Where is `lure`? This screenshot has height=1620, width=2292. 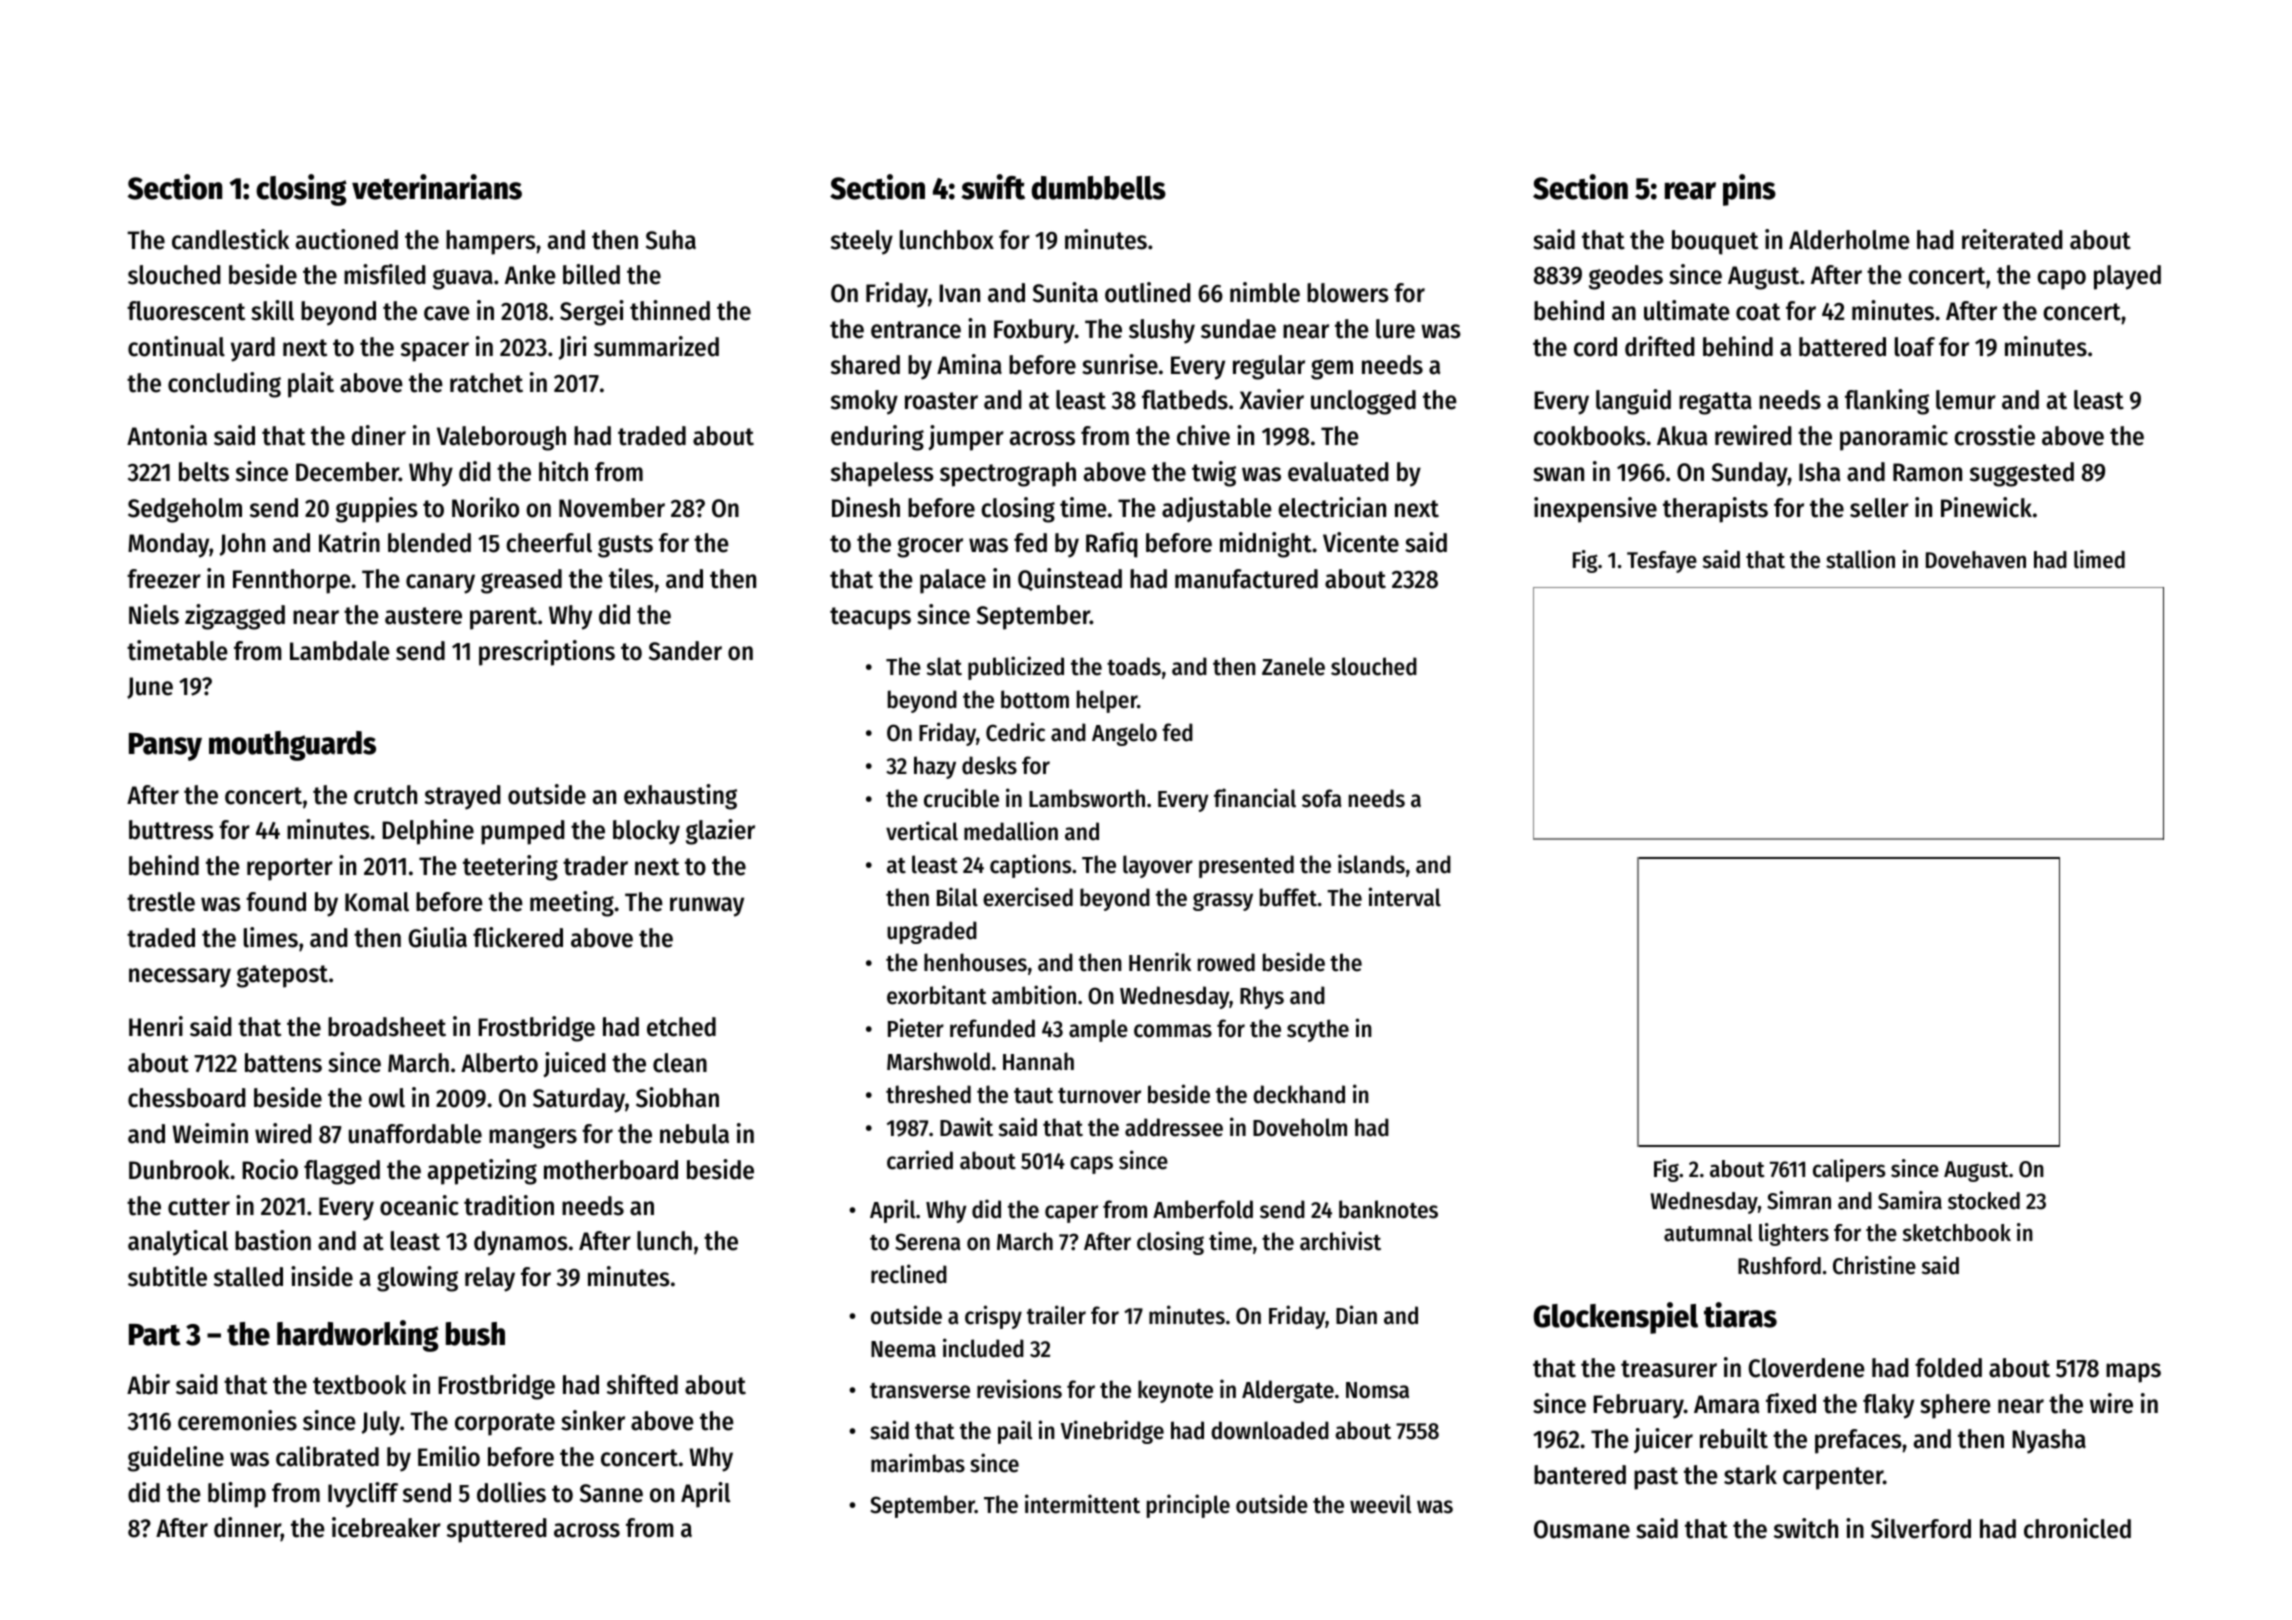
lure is located at coordinates (1395, 329).
